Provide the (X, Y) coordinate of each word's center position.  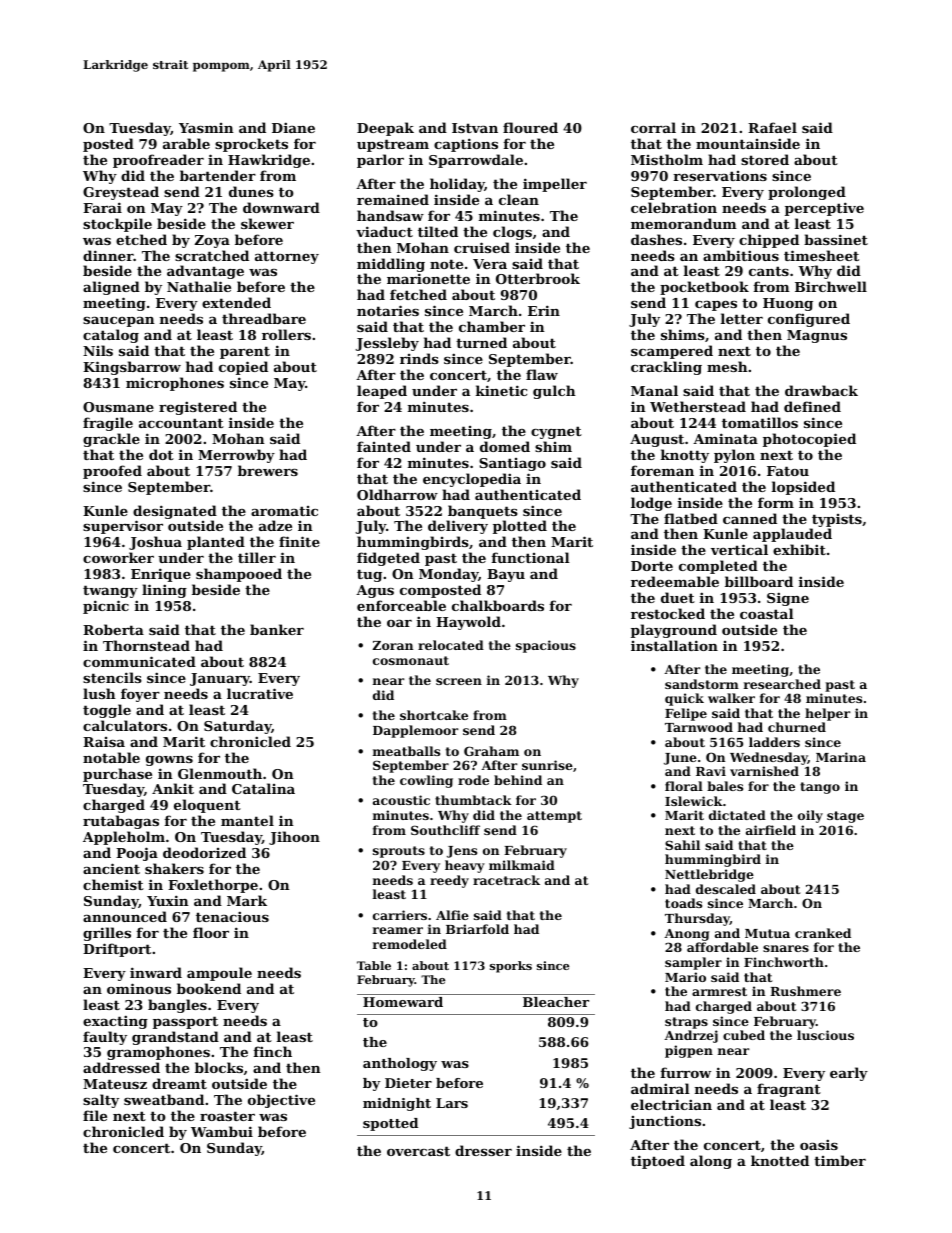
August (657, 440)
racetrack (506, 880)
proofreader (158, 161)
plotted (520, 527)
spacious (546, 646)
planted (216, 543)
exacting (115, 1022)
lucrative (260, 693)
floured (530, 127)
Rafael (772, 127)
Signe (788, 599)
